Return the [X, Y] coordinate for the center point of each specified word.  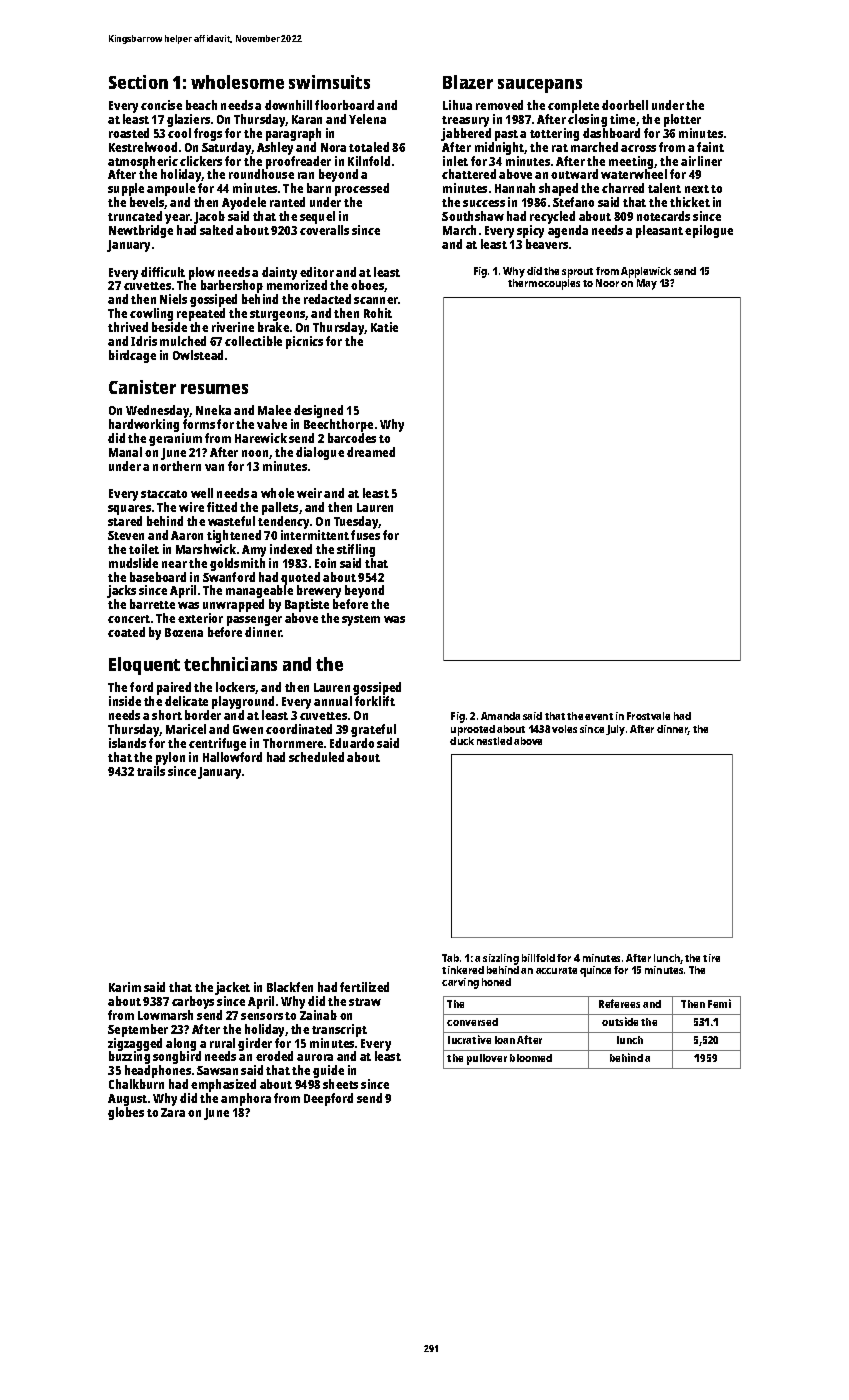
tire [711, 958]
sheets [340, 1084]
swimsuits [329, 82]
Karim [125, 987]
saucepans [540, 86]
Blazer [468, 82]
